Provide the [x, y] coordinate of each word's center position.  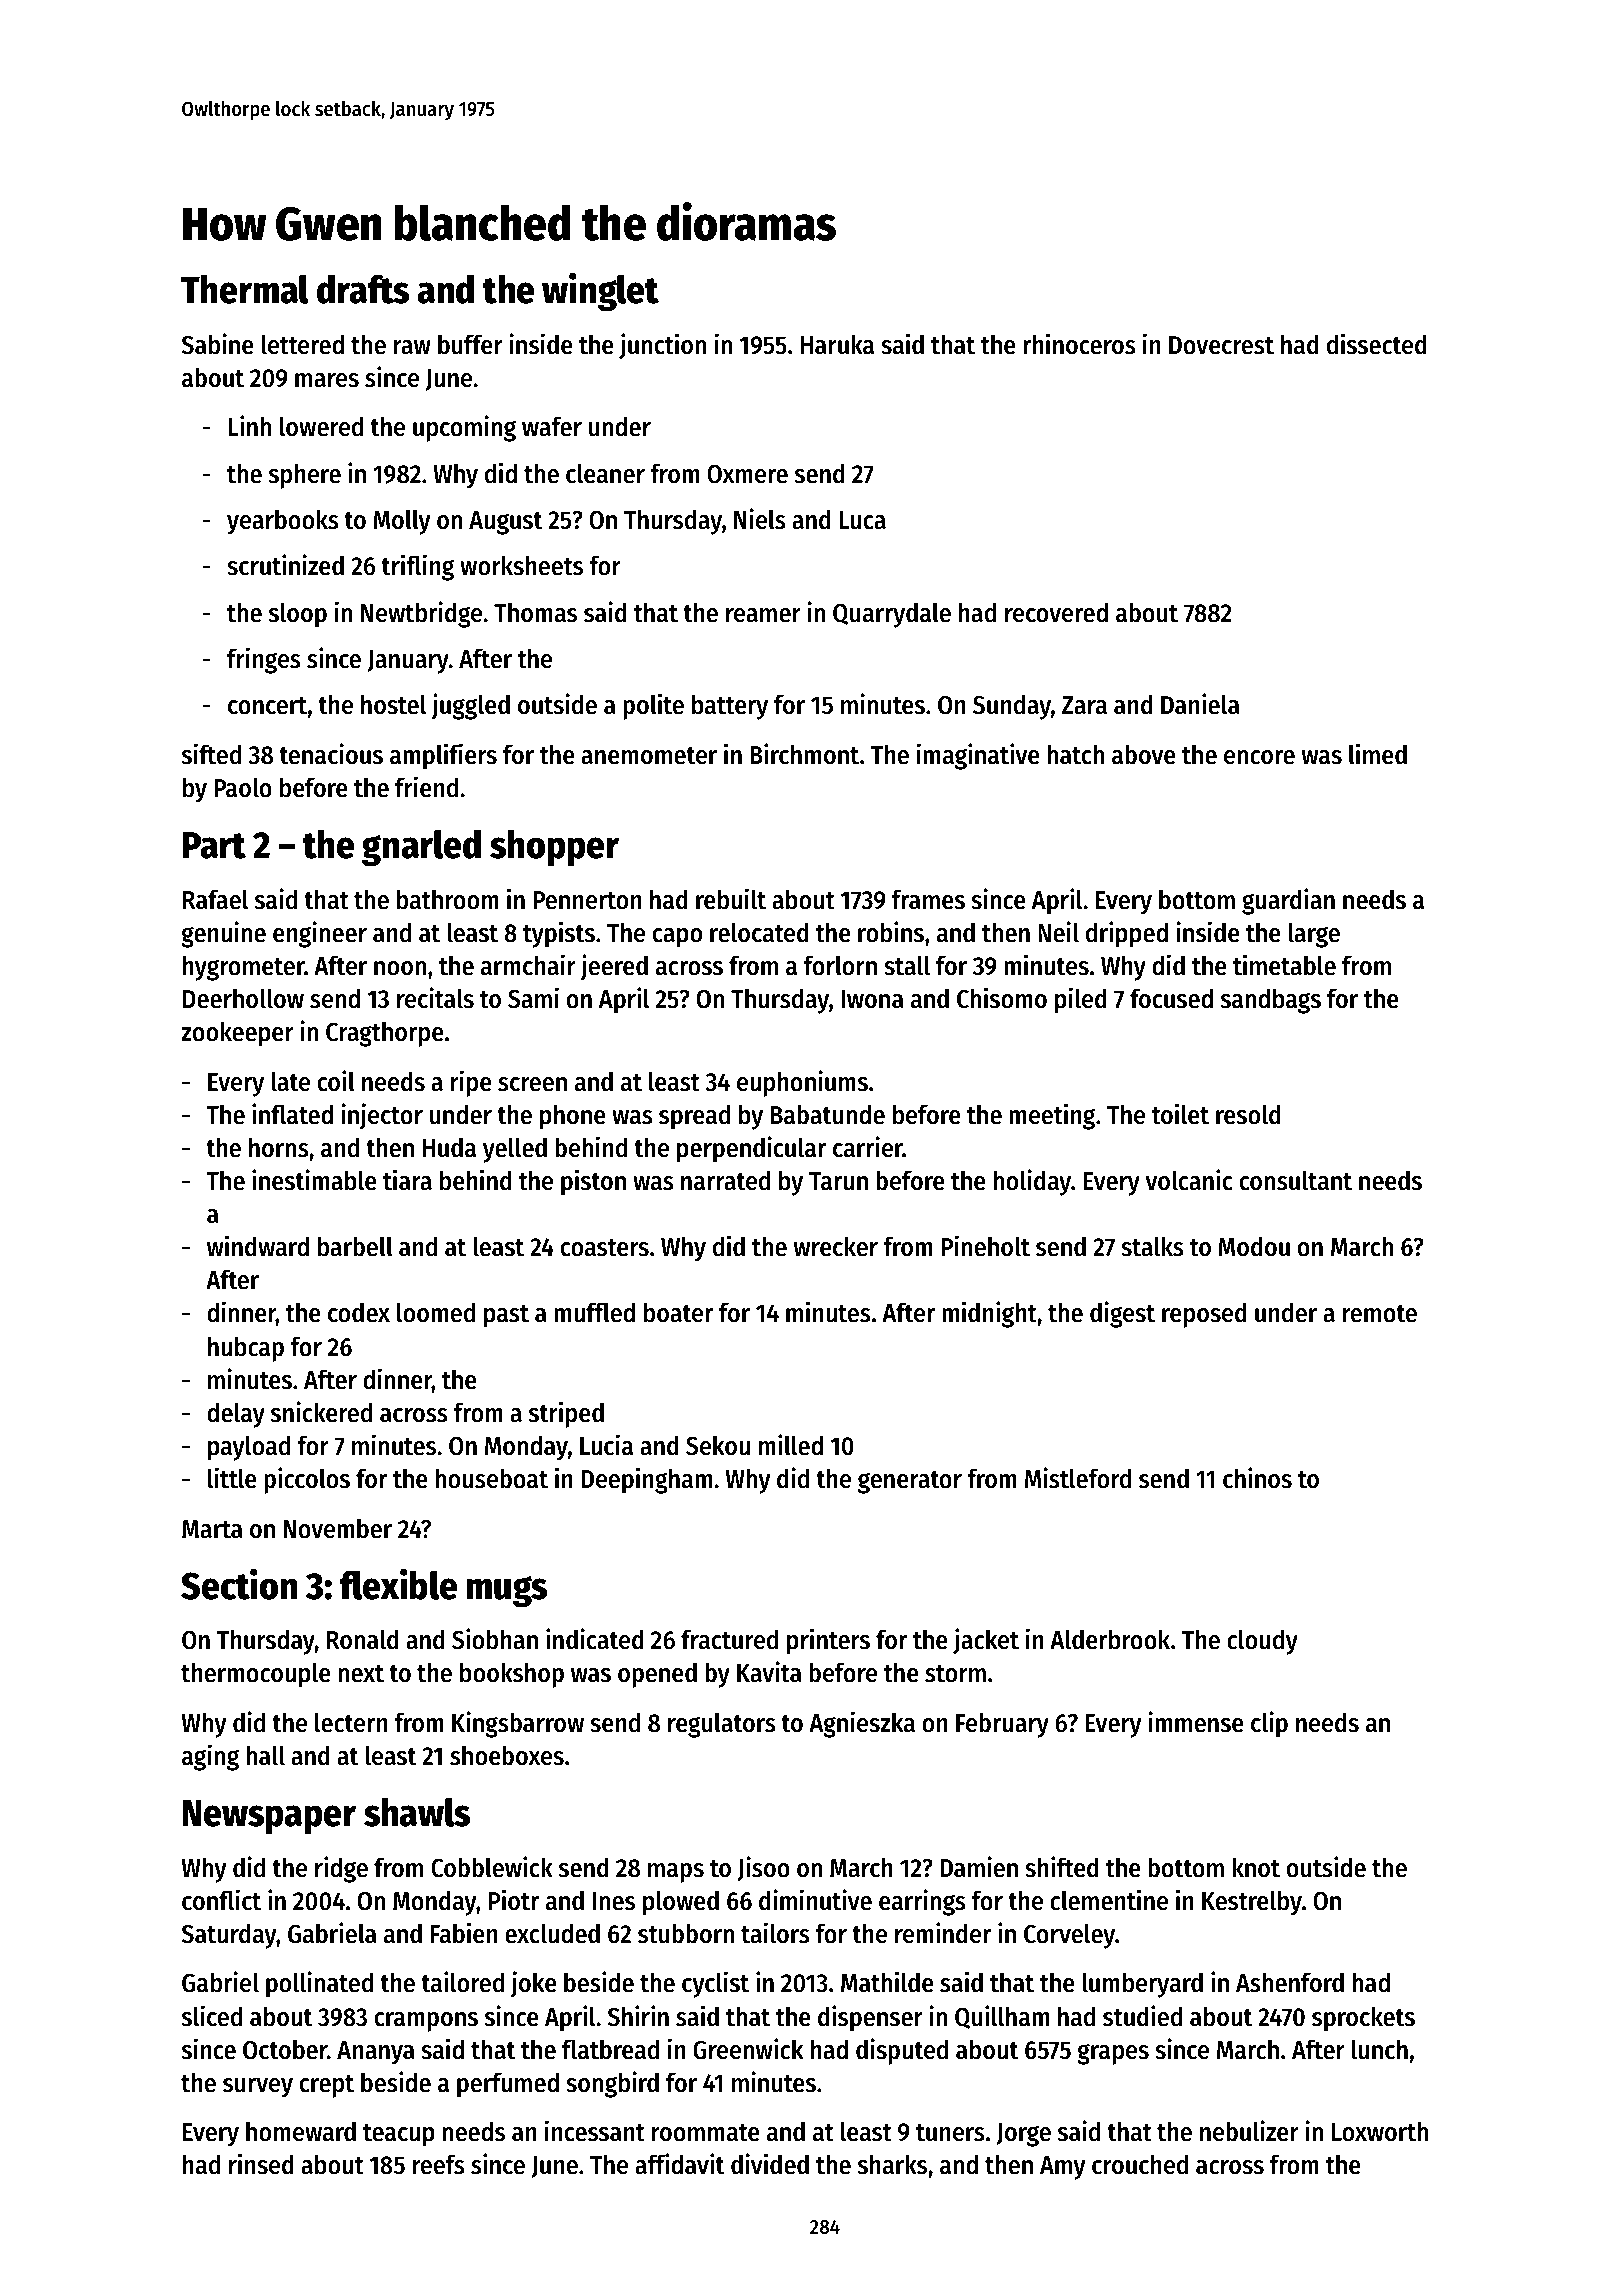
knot [1256, 1867]
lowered [321, 426]
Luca [862, 520]
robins [891, 932]
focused [1171, 998]
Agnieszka [862, 1724]
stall [907, 965]
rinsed [261, 2164]
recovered [1056, 612]
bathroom [448, 899]
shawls [417, 1812]
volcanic [1189, 1180]
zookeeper [237, 1034]
